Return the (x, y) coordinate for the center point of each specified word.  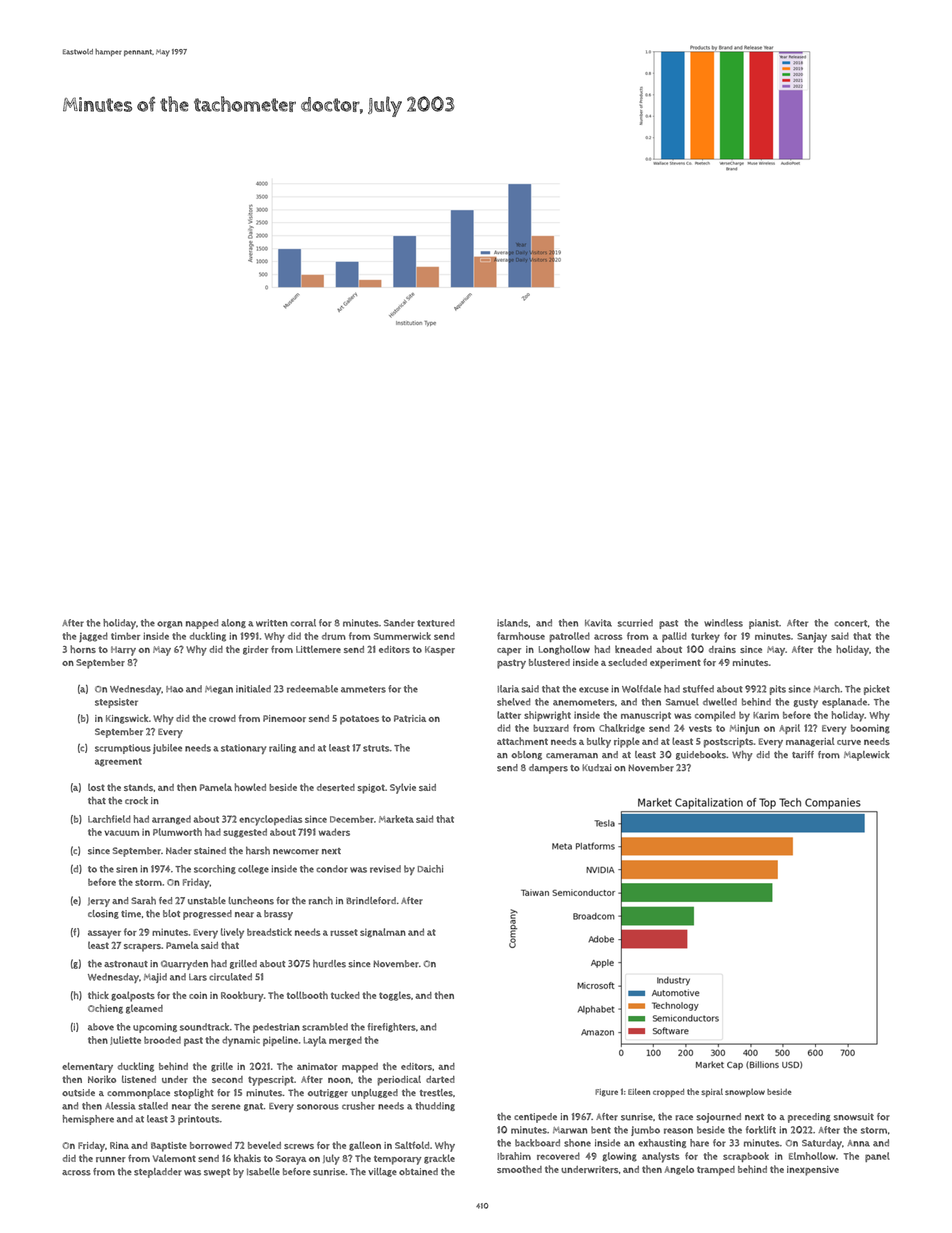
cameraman (572, 756)
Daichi (430, 869)
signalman (383, 933)
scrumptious (123, 749)
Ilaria (508, 689)
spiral (712, 1092)
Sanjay (812, 637)
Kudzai (596, 768)
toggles (395, 996)
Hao (174, 689)
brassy (278, 915)
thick (98, 995)
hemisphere (88, 1120)
